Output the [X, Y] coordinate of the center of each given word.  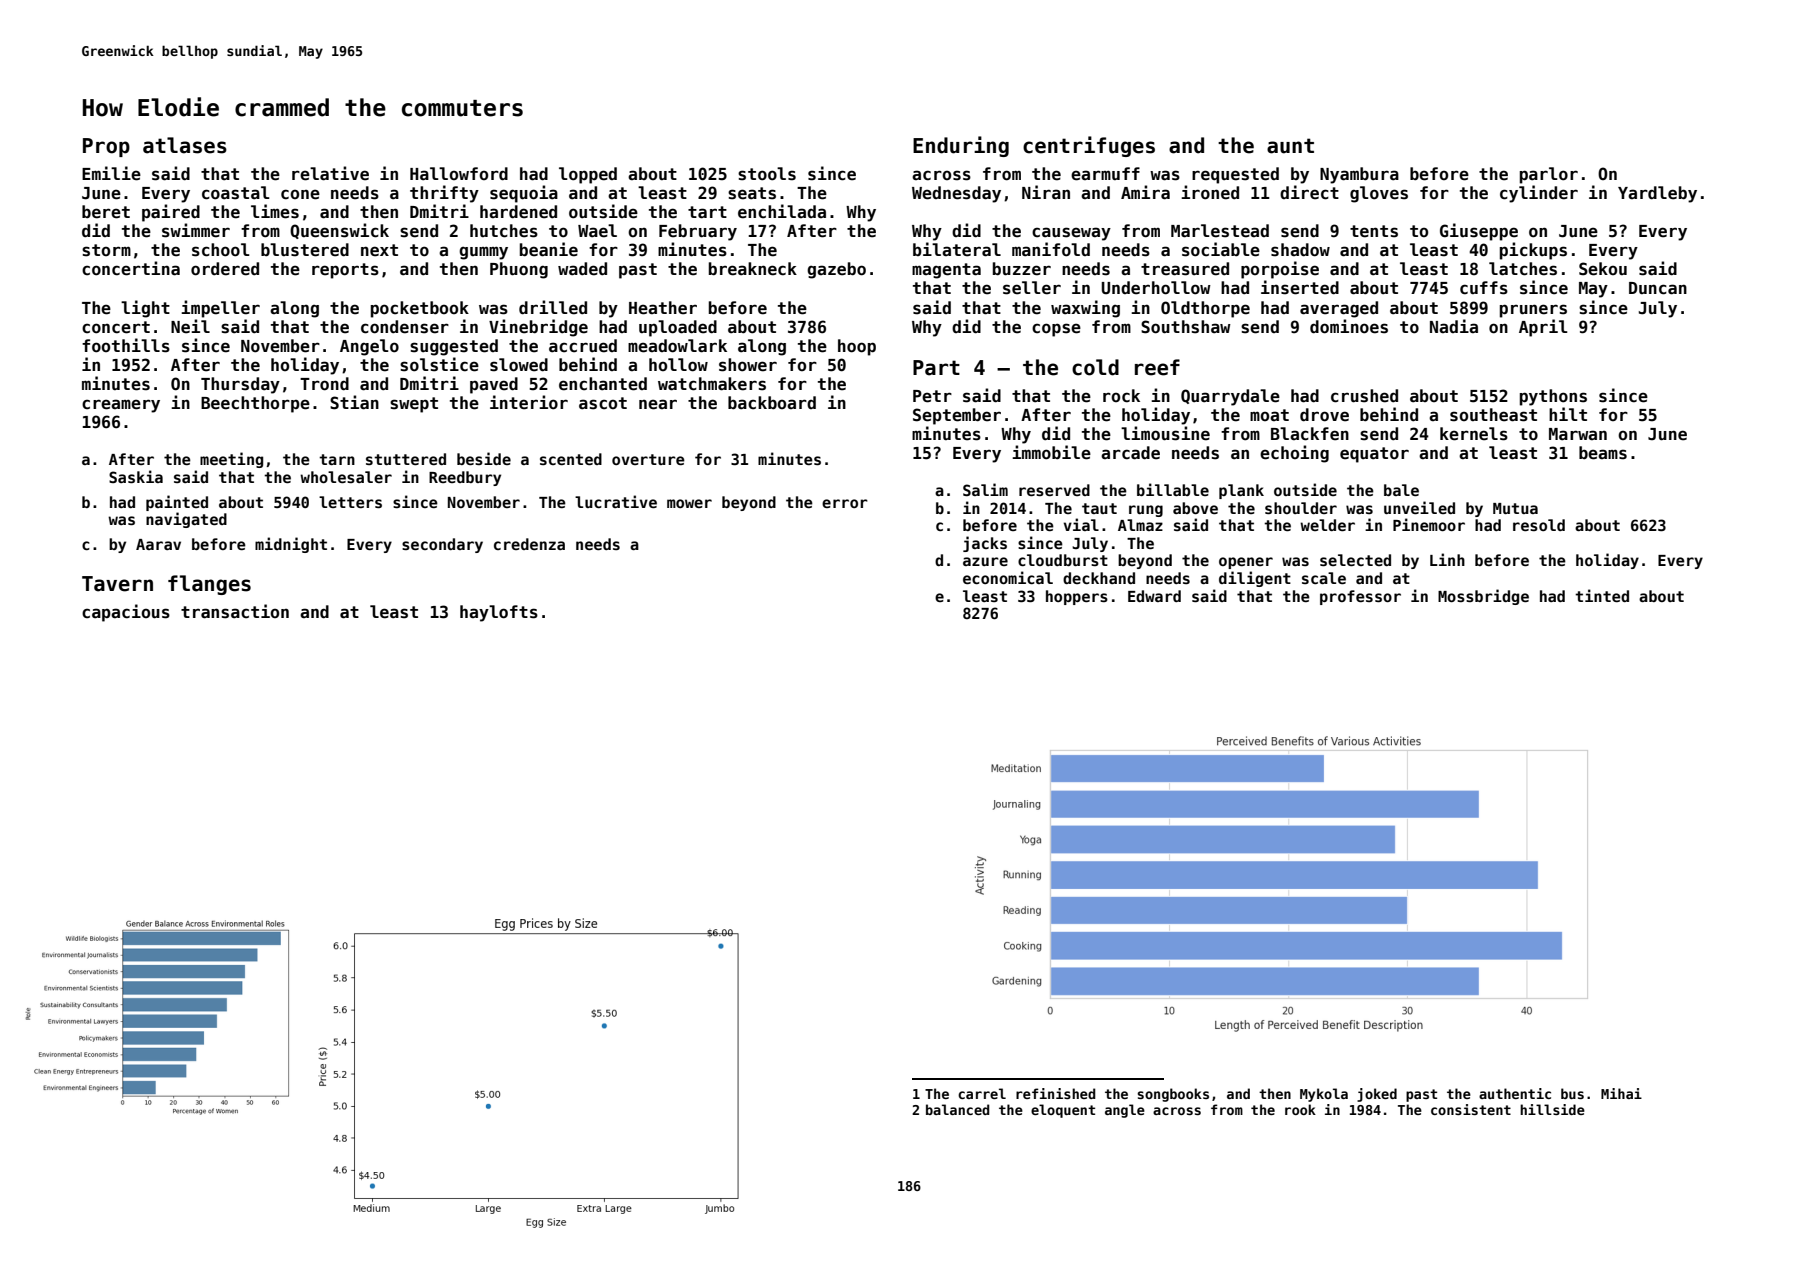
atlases [185, 145]
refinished [1056, 1093]
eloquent [1063, 1111]
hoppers [1077, 597]
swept [414, 405]
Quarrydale [1230, 397]
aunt [1290, 146]
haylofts [499, 613]
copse [1056, 330]
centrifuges [1089, 146]
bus [1572, 1093]
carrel [982, 1093]
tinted [1602, 595]
